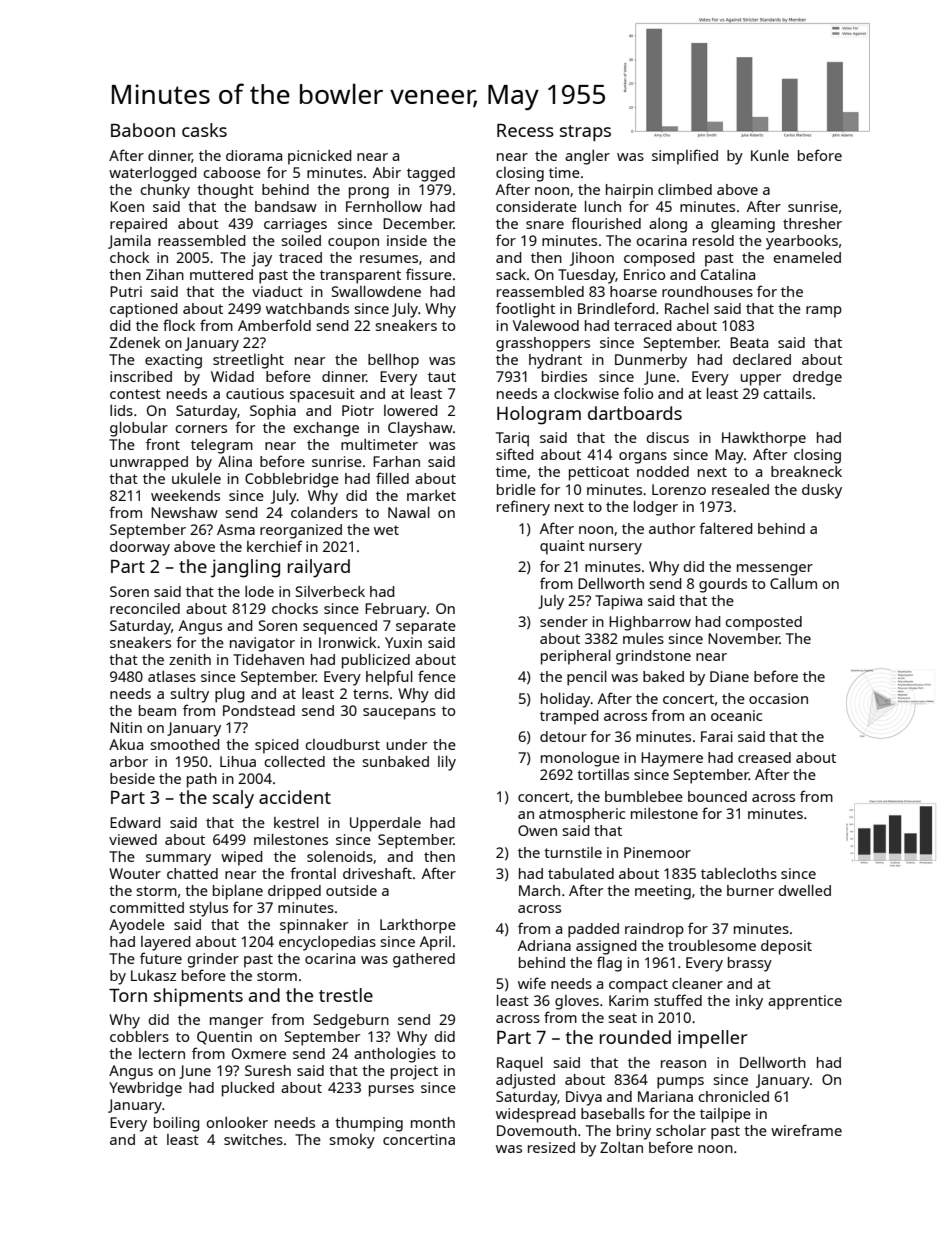 This screenshot has width=952, height=1233. I want to click on Piotr, so click(358, 410).
